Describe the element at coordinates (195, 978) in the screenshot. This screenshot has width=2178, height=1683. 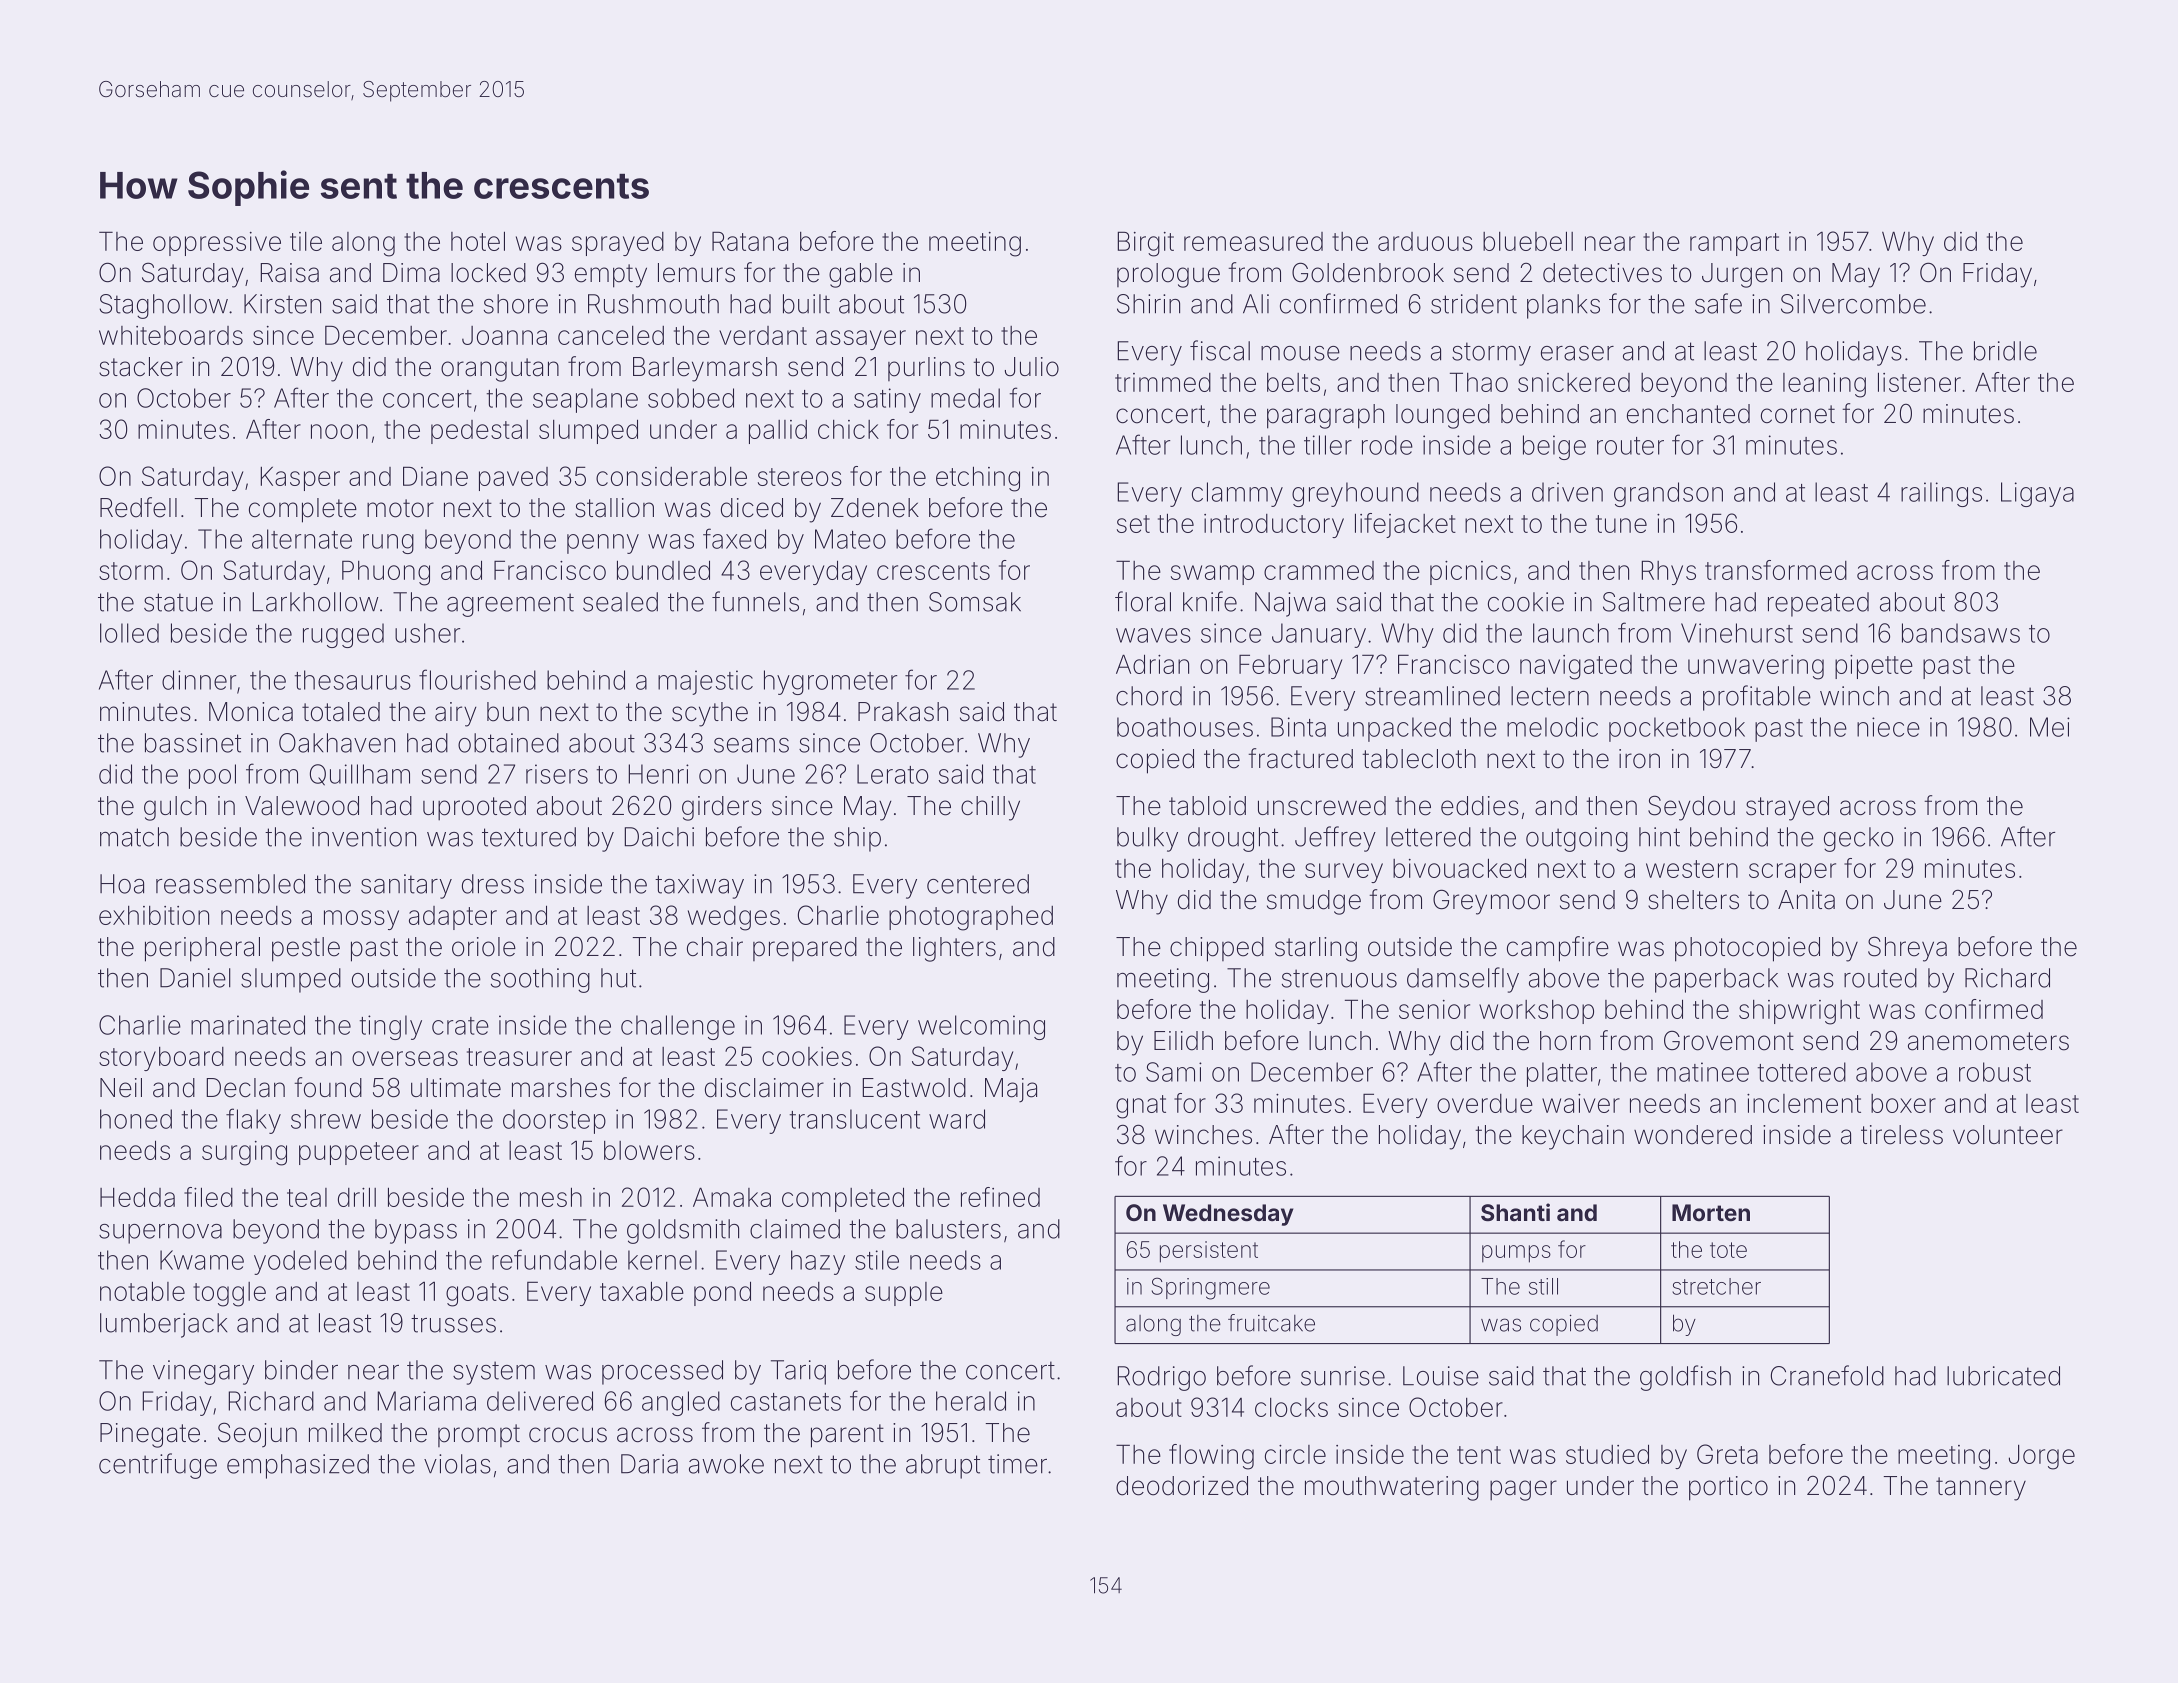
I see `Daniel` at that location.
